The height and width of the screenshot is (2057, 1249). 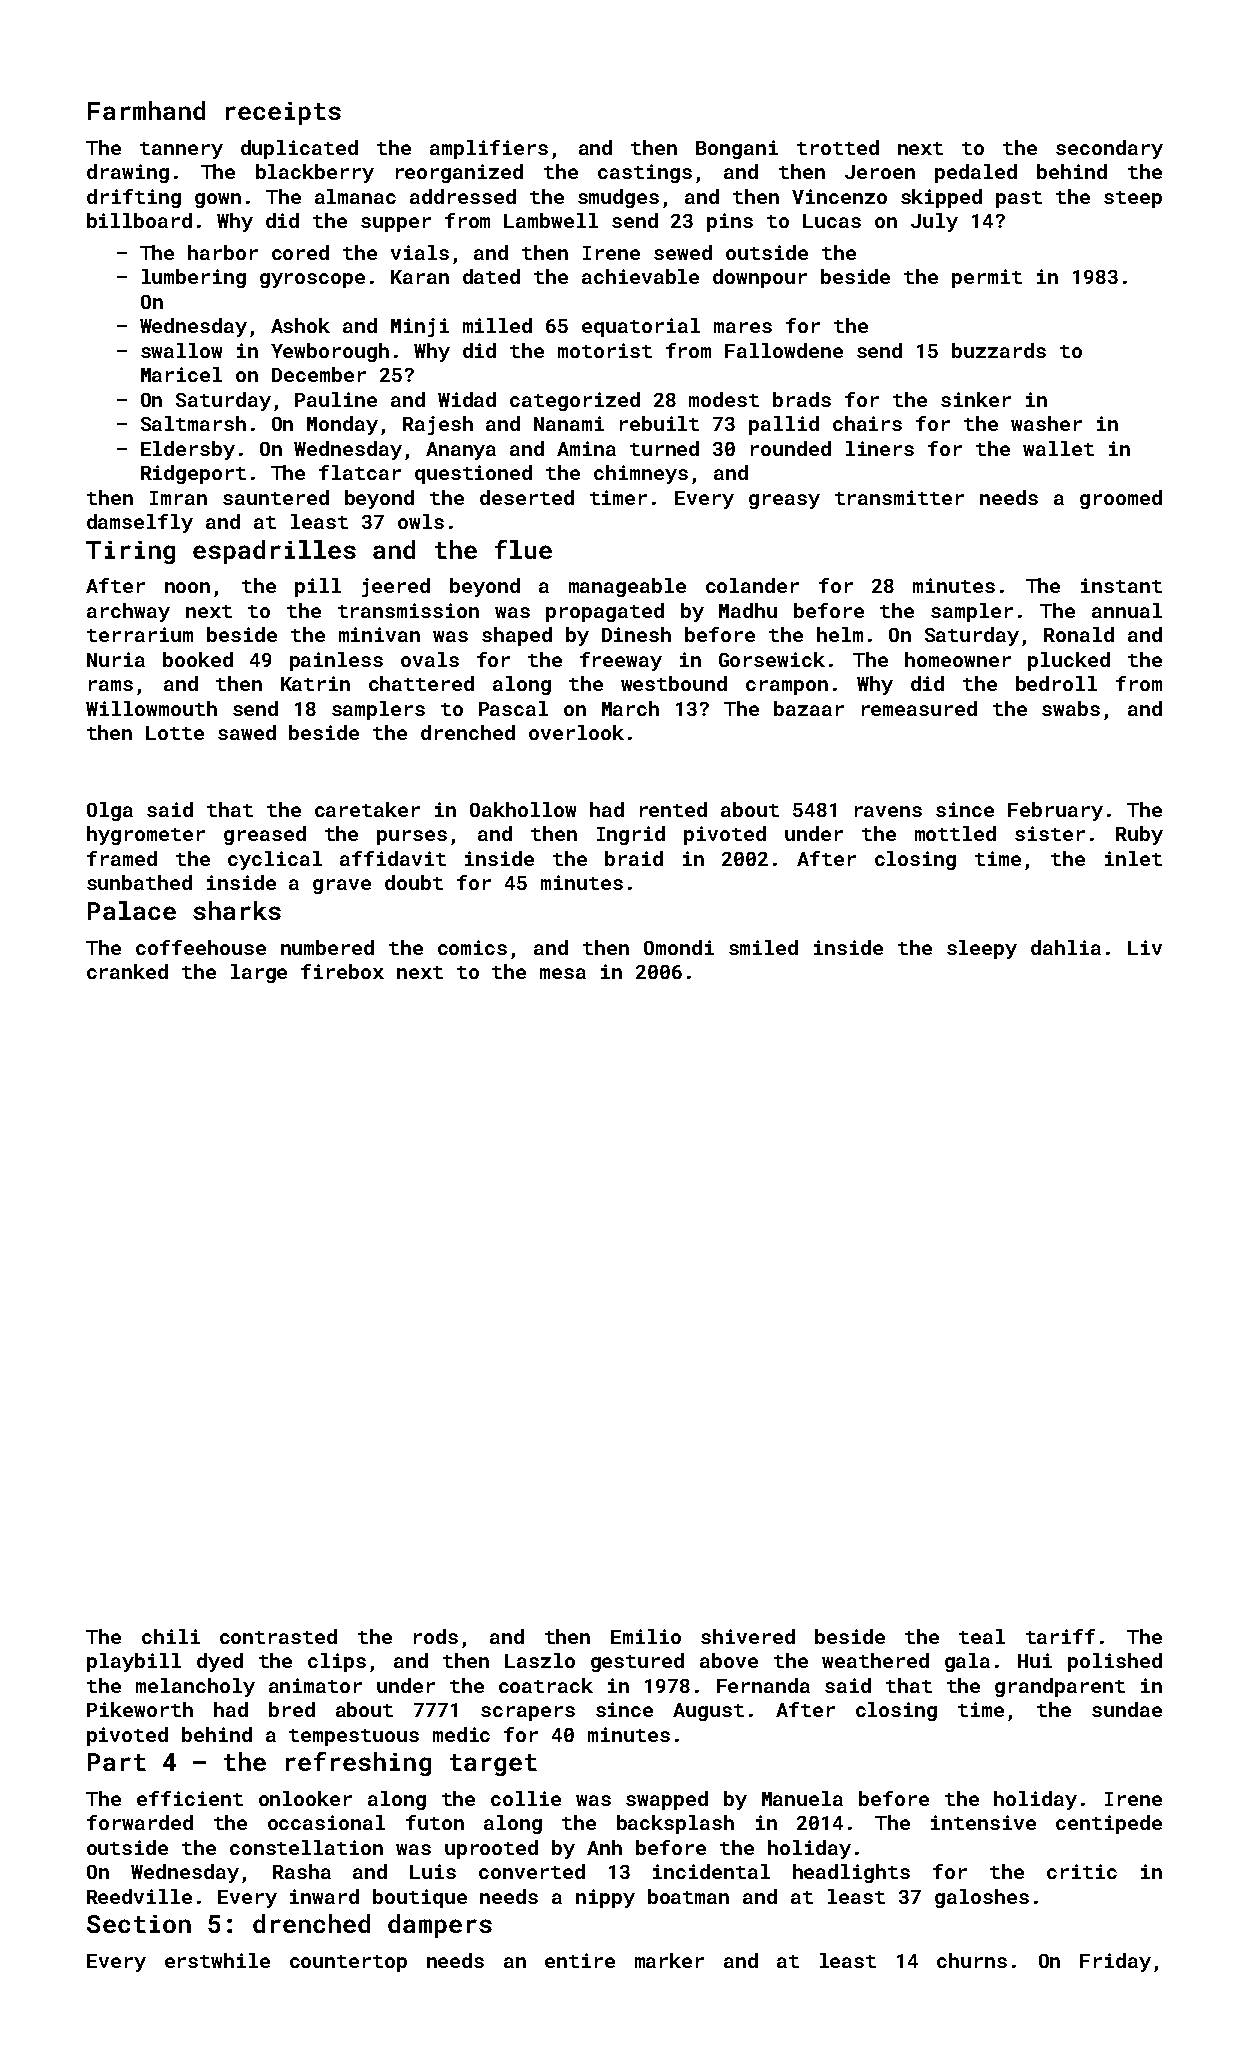 What do you see at coordinates (1121, 499) in the screenshot?
I see `groomed` at bounding box center [1121, 499].
